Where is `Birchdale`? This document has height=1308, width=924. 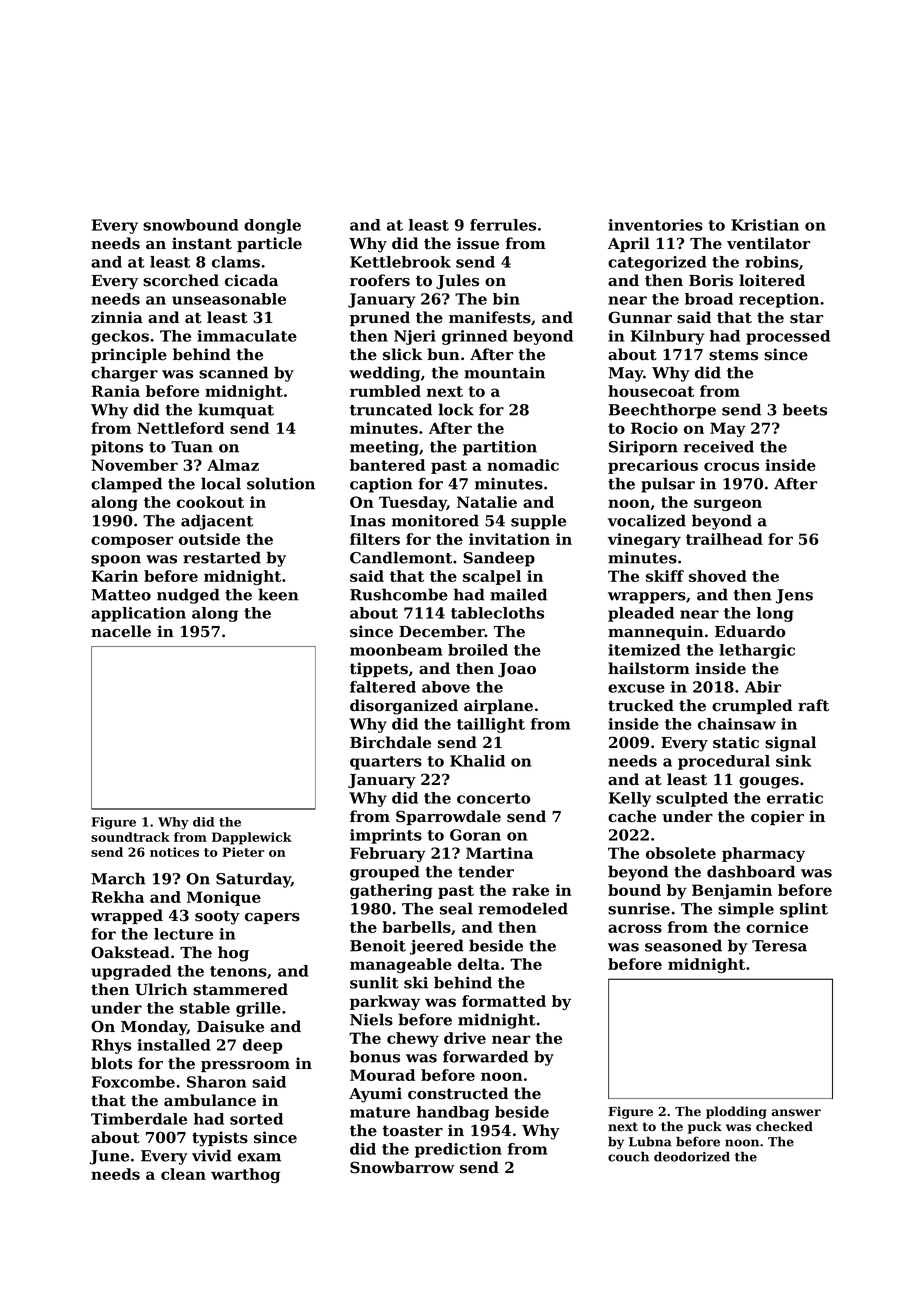 Birchdale is located at coordinates (390, 742).
